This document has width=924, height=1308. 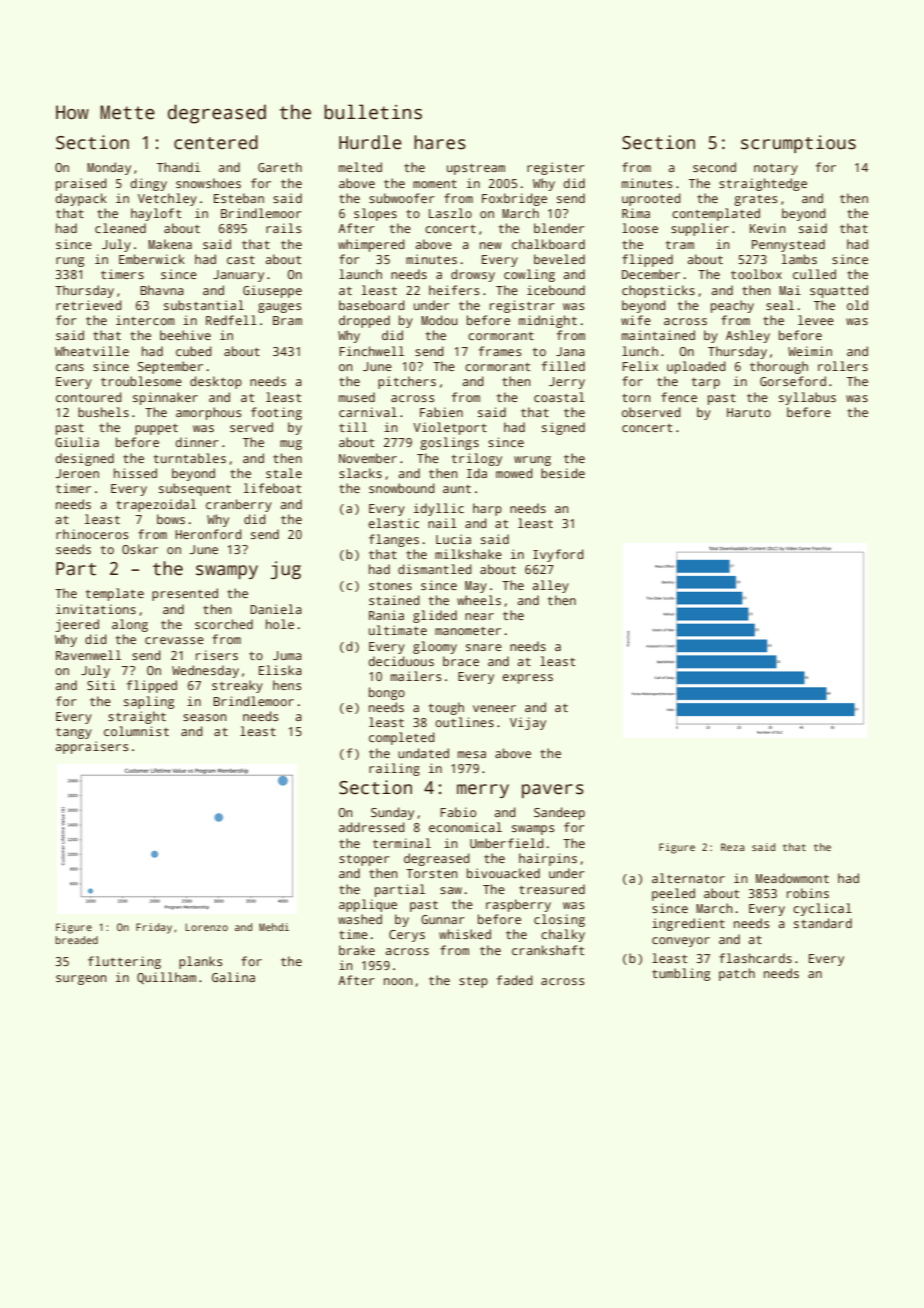 What do you see at coordinates (364, 860) in the document?
I see `stopper` at bounding box center [364, 860].
